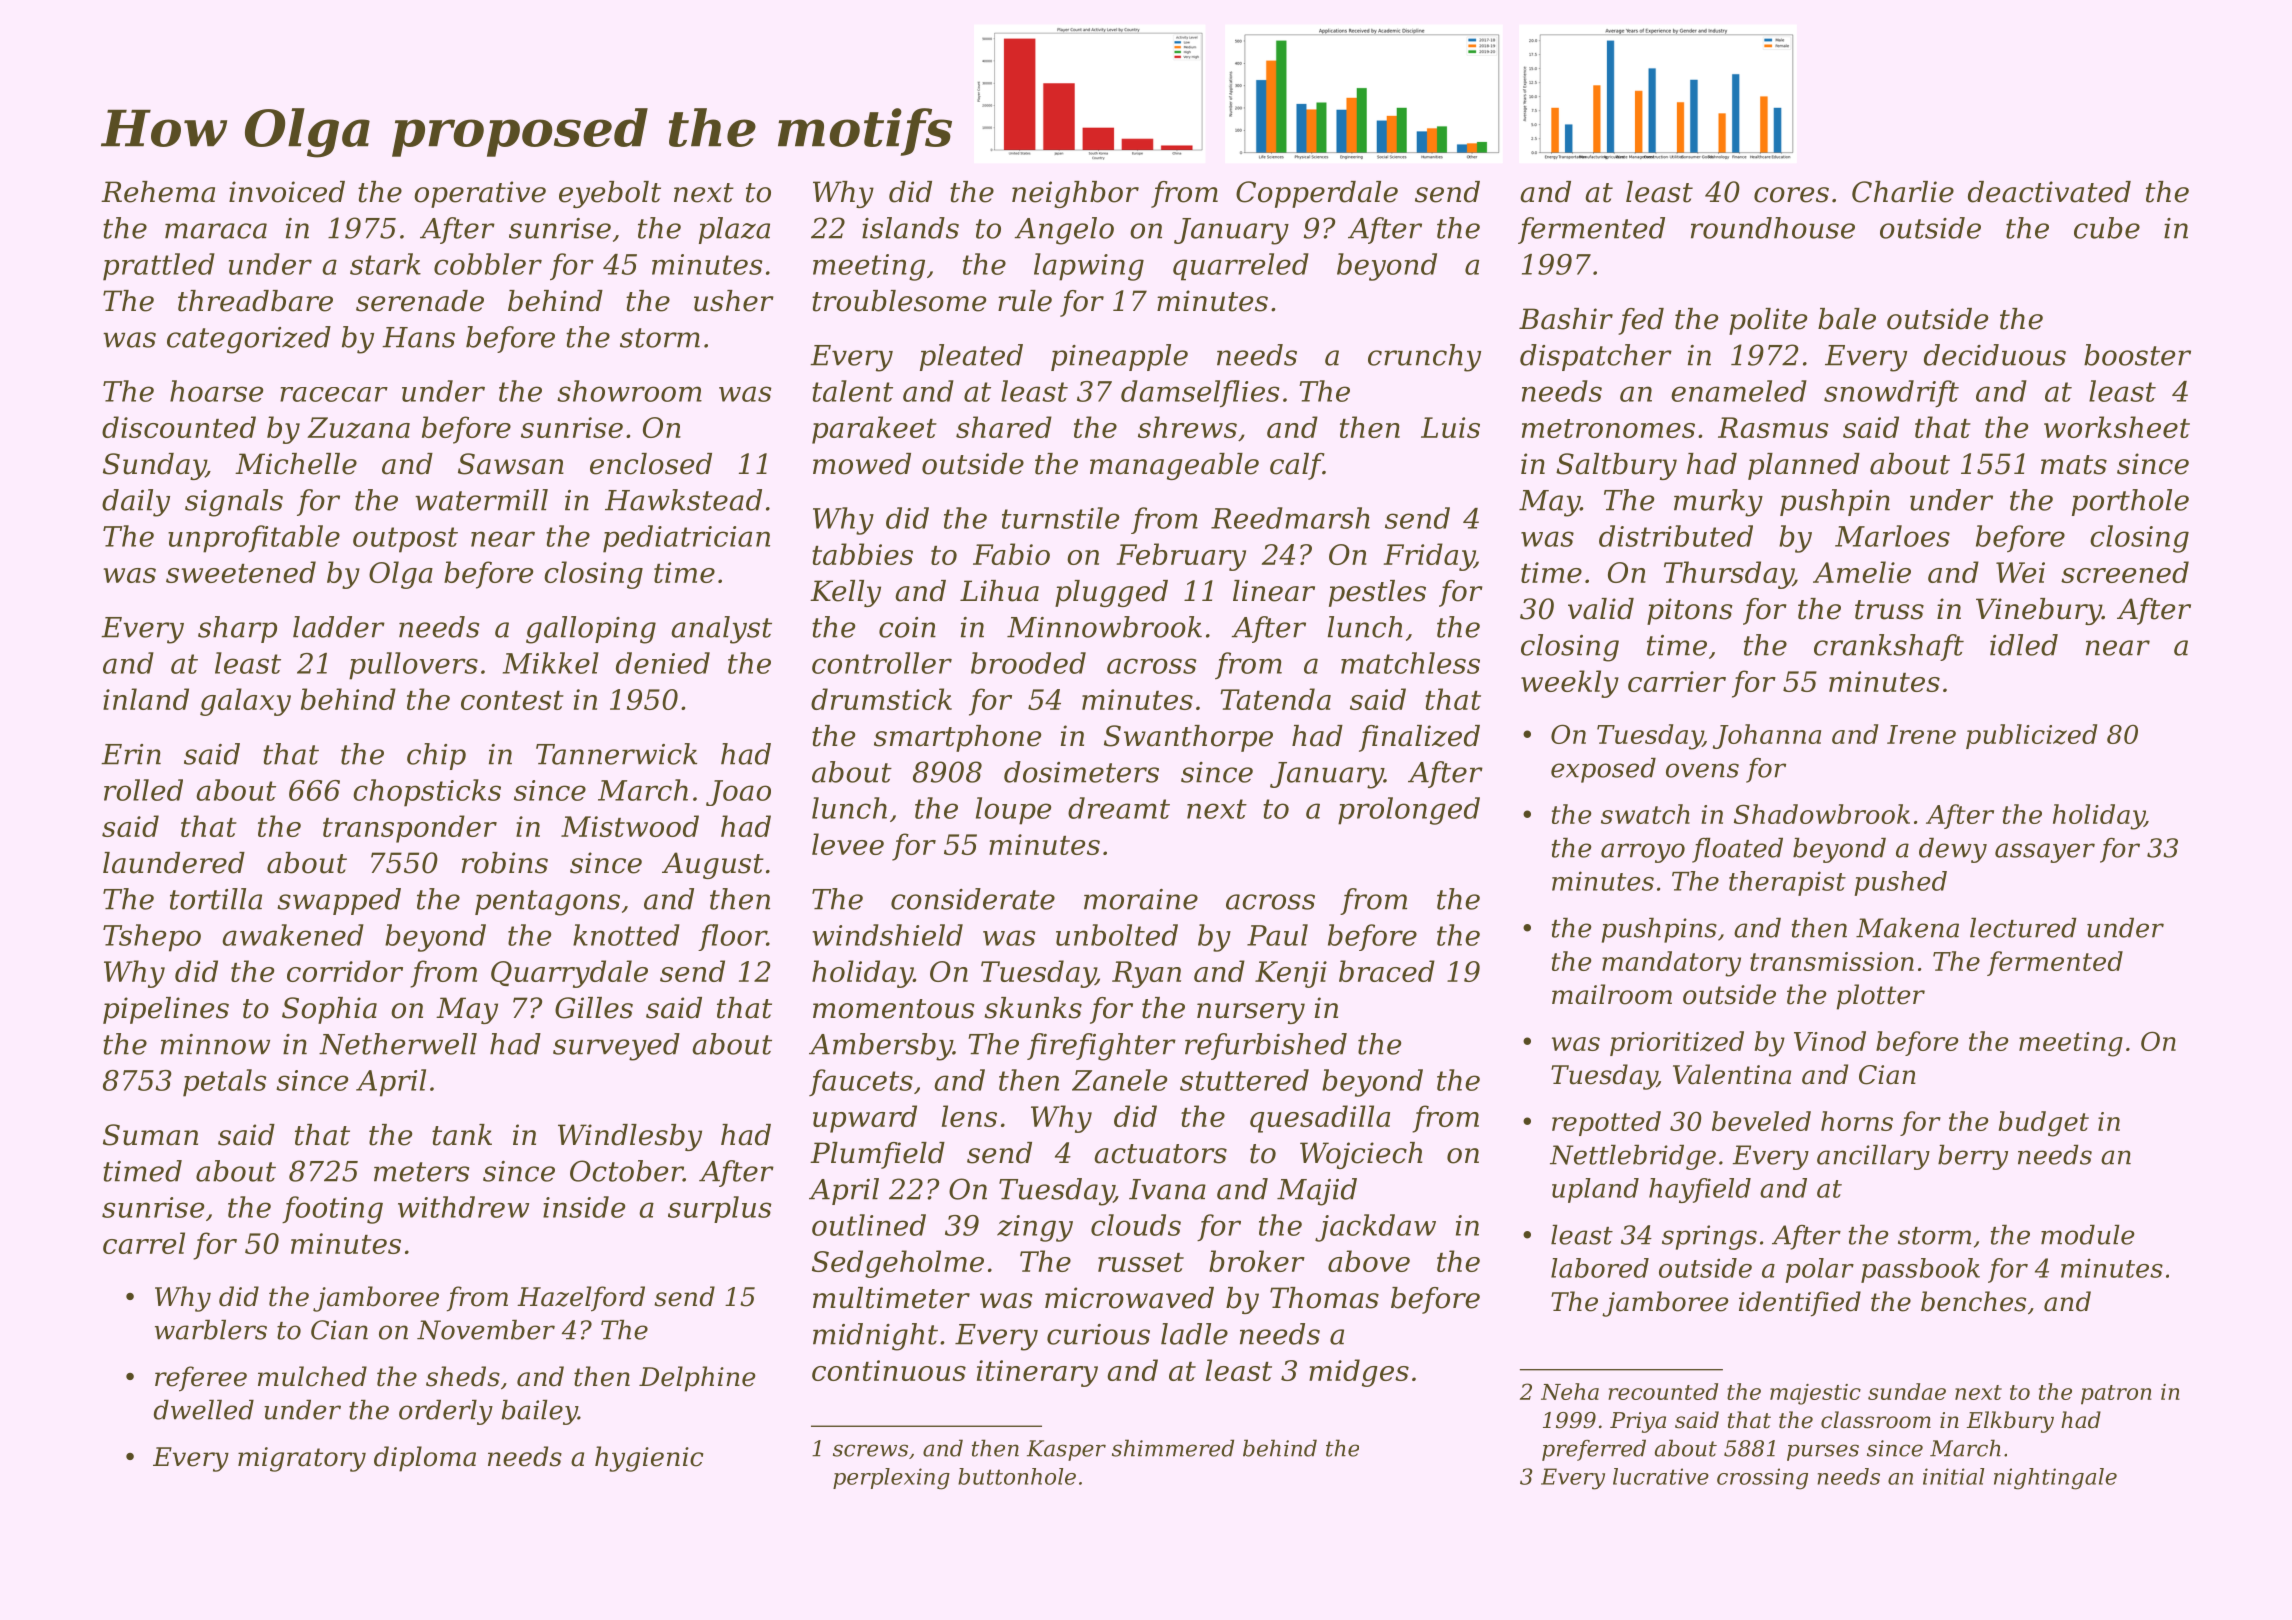 The image size is (2292, 1620). Describe the element at coordinates (143, 790) in the screenshot. I see `rolled` at that location.
